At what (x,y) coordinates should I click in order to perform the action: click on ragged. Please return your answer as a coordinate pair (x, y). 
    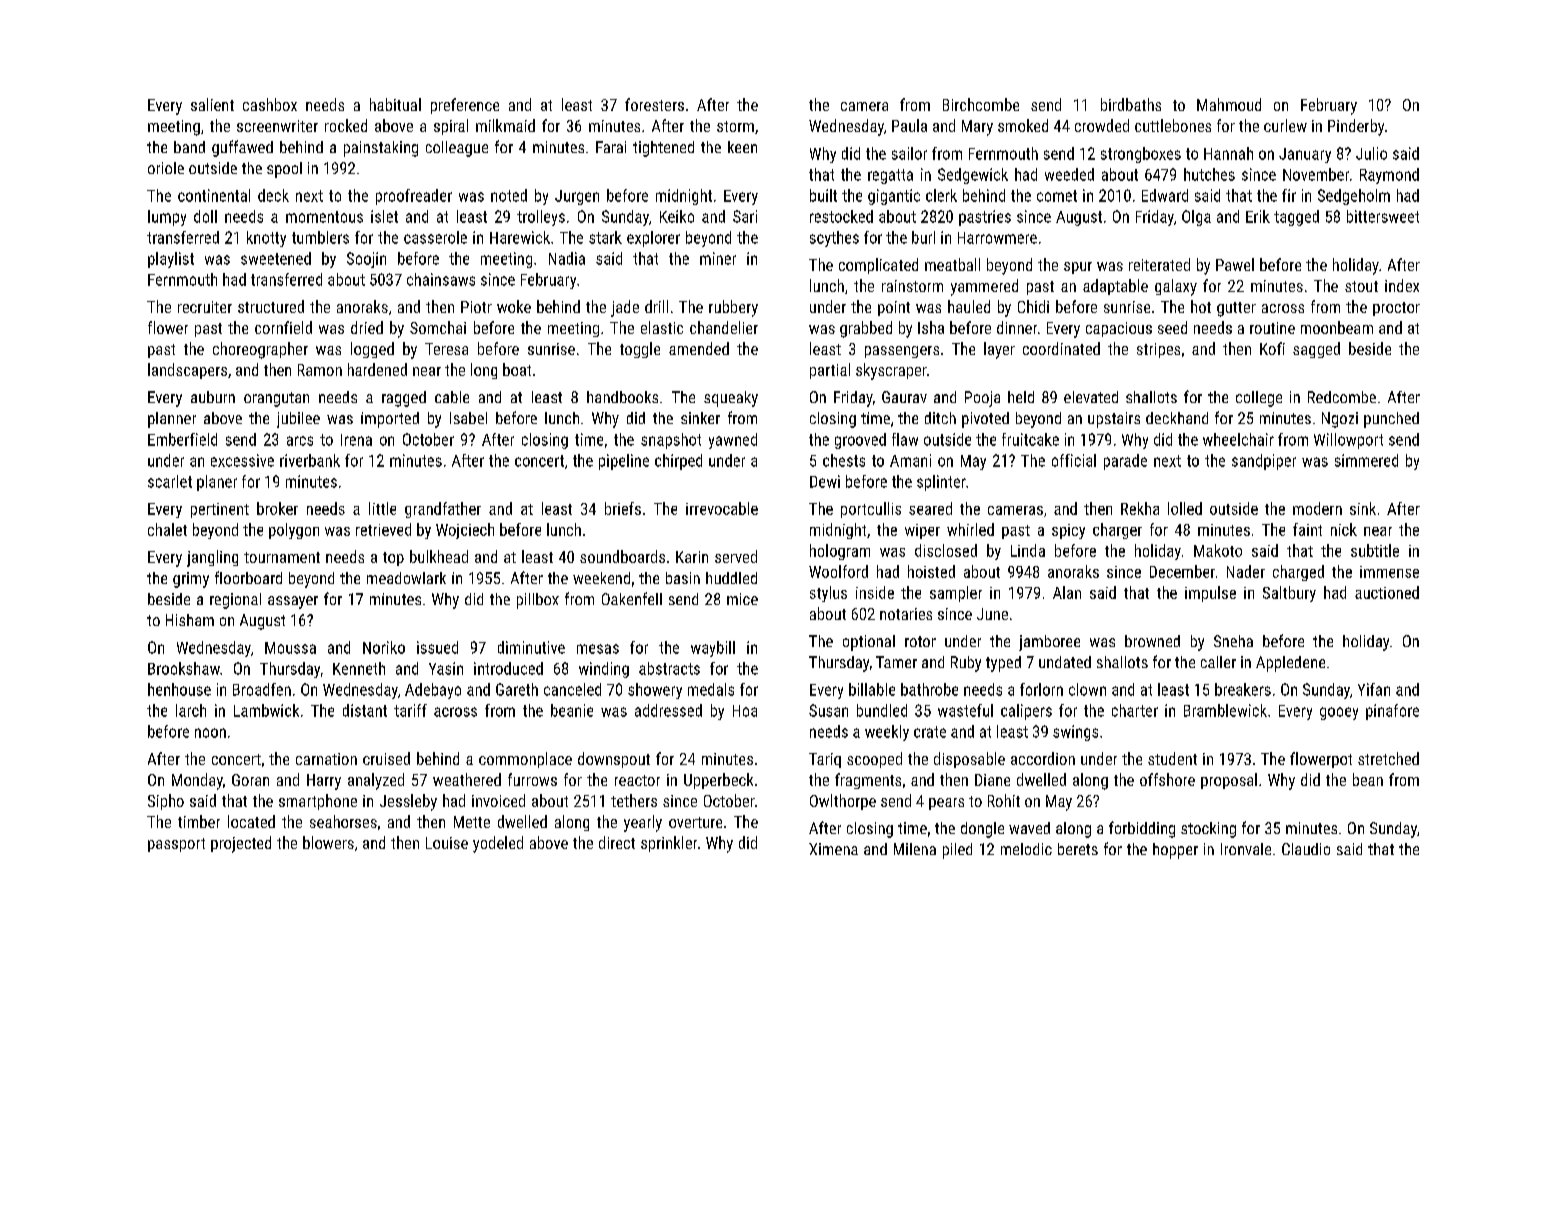
    Looking at the image, I should click on (404, 399).
